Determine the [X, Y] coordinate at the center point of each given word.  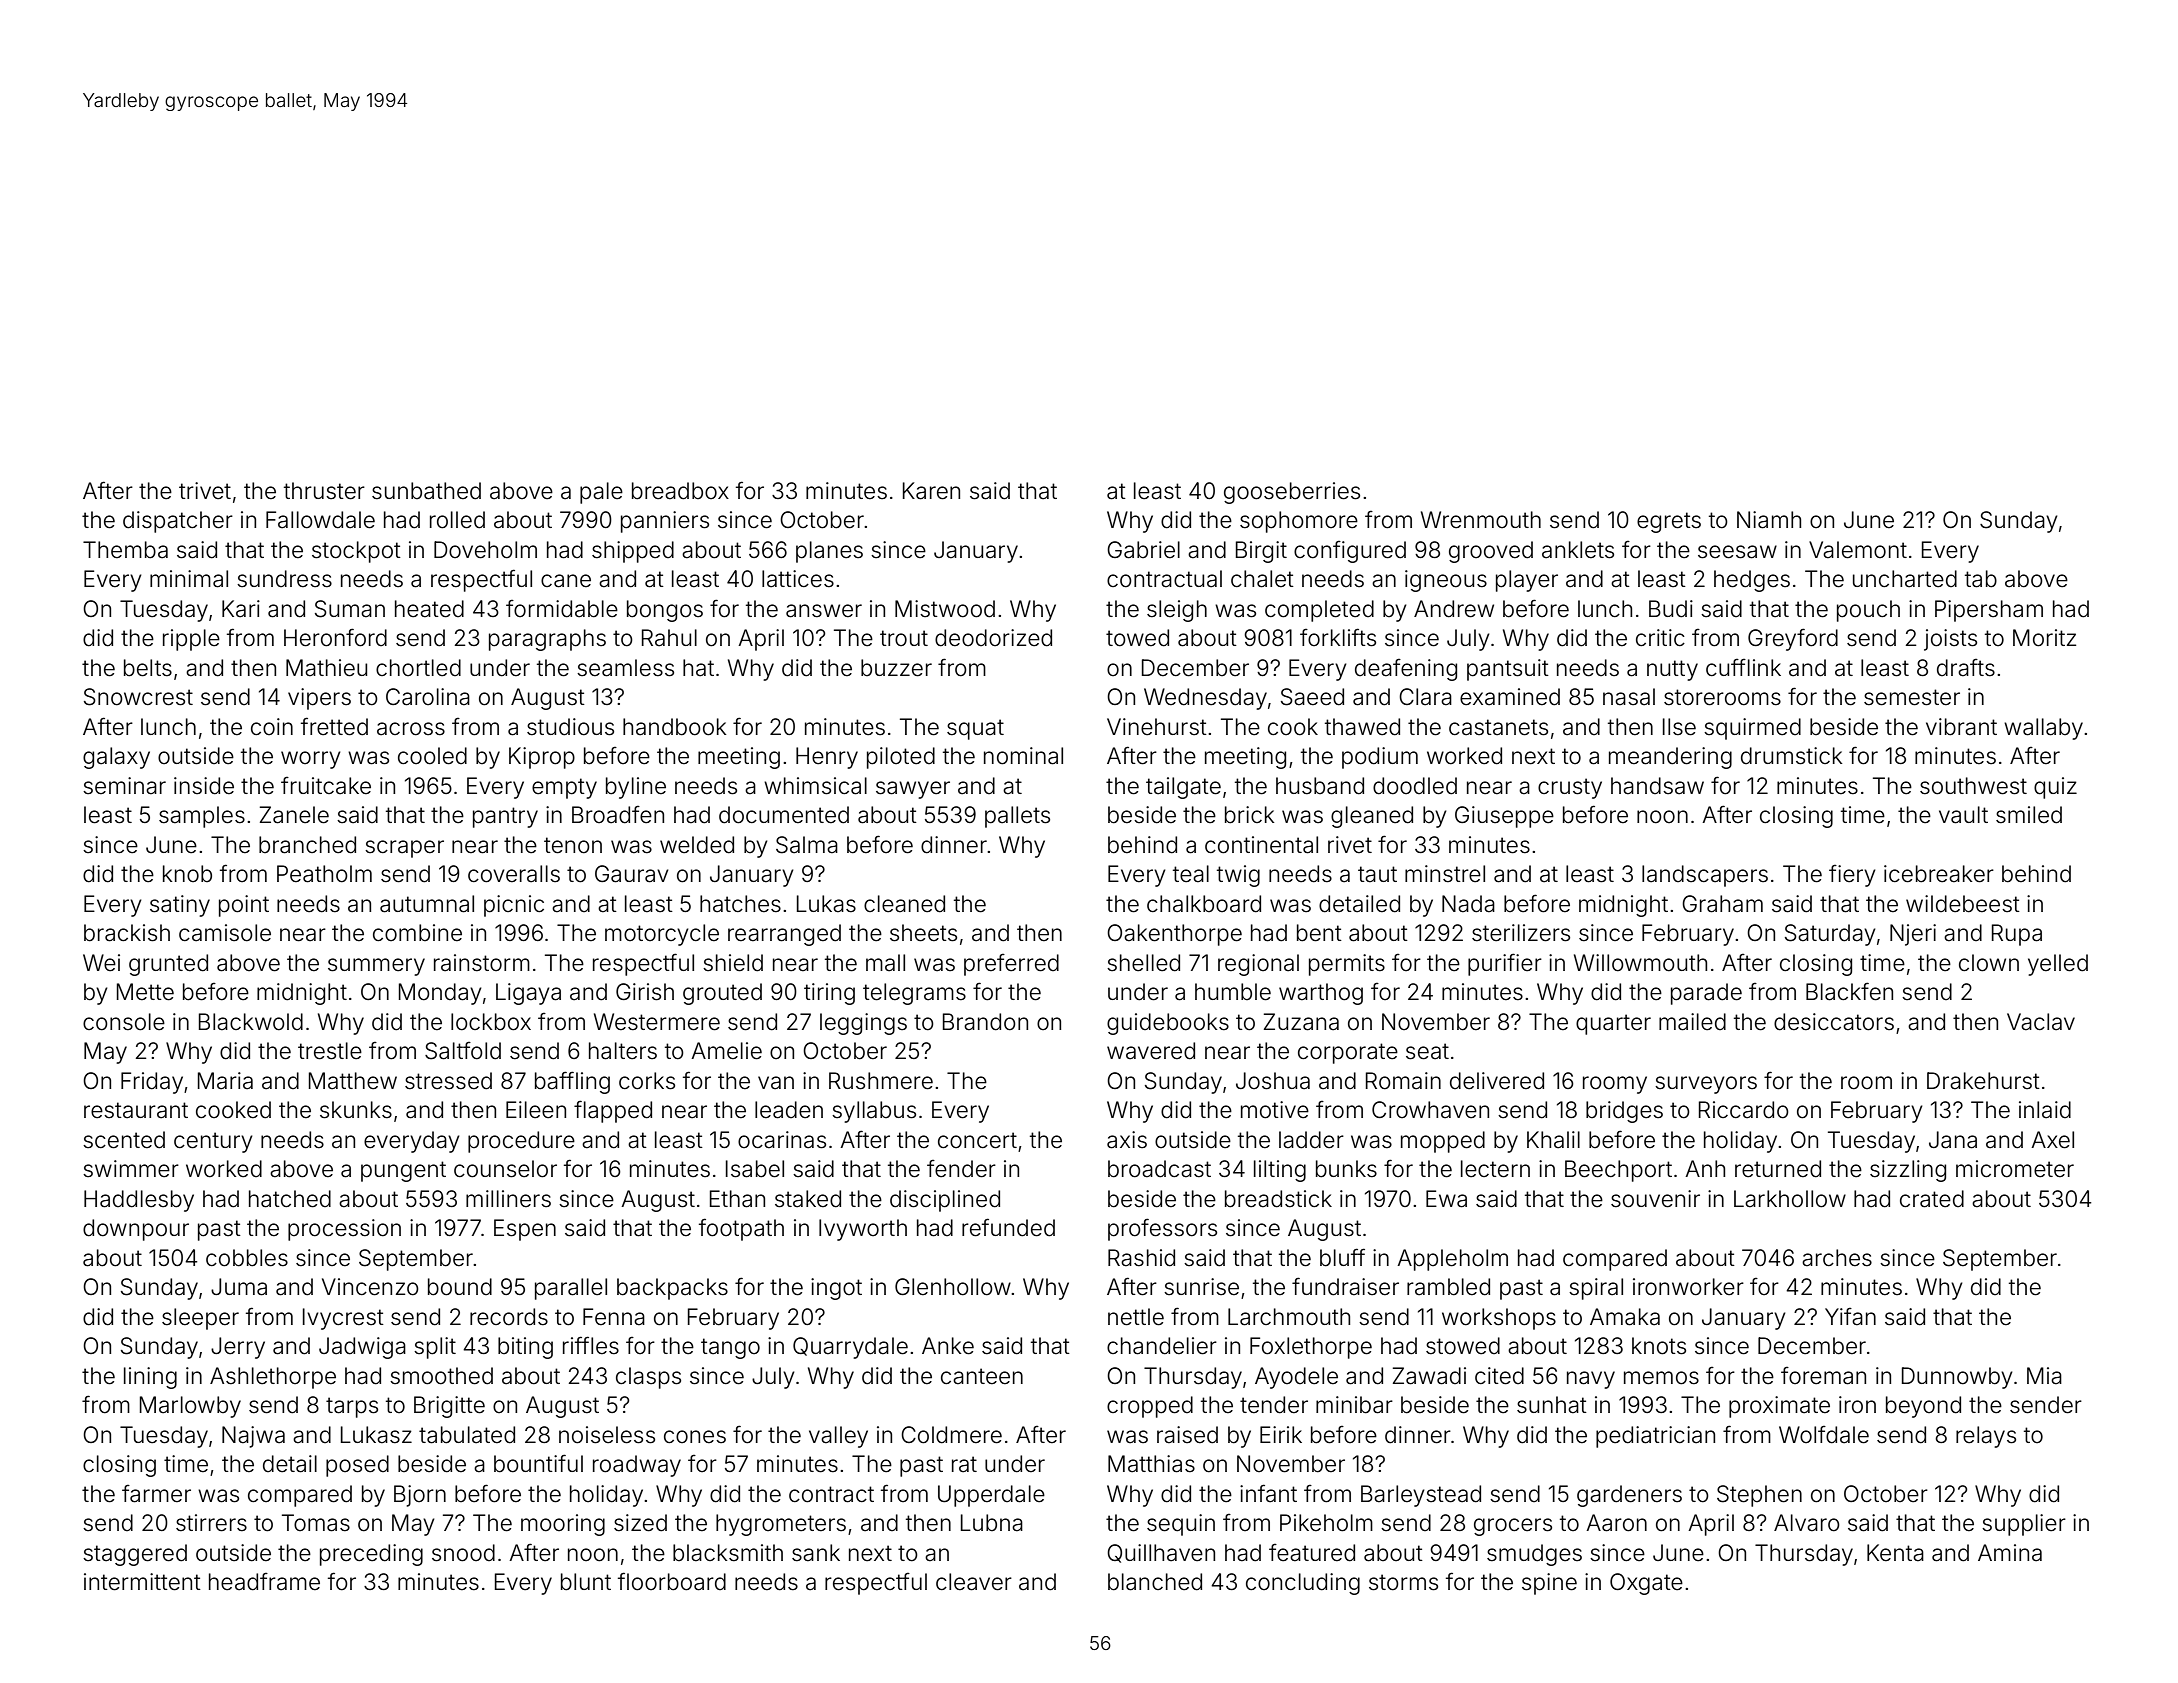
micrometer [2015, 1169]
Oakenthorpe [1174, 935]
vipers [319, 699]
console [124, 1022]
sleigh [1177, 611]
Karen [931, 491]
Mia [2044, 1376]
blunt [586, 1582]
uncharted [1905, 579]
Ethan [737, 1199]
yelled [2058, 965]
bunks [1346, 1169]
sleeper [200, 1319]
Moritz [2044, 638]
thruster [324, 491]
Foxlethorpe [1311, 1348]
